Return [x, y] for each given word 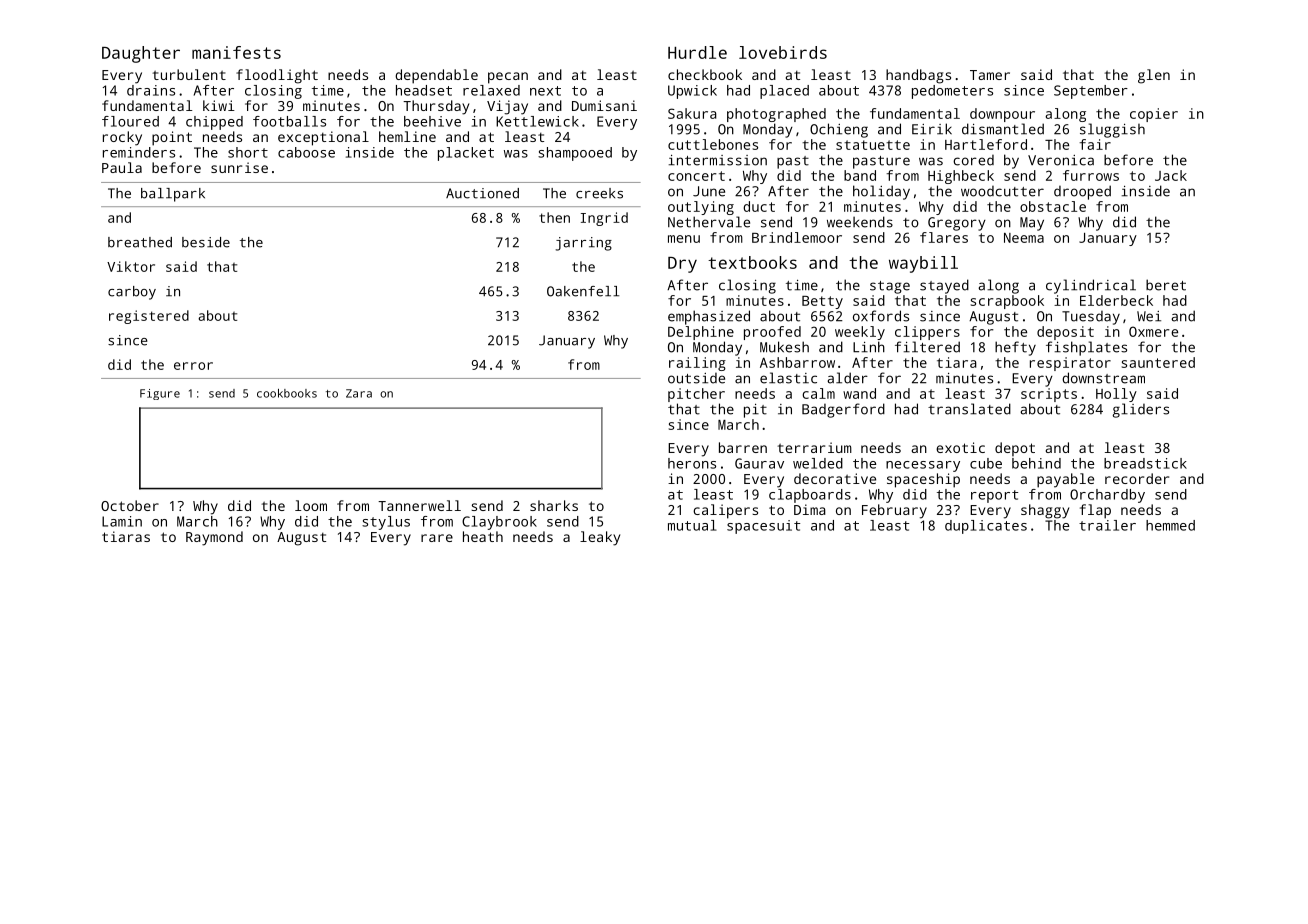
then [554, 217]
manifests [236, 52]
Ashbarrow [797, 362]
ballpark [173, 195]
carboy [132, 293]
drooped [1082, 192]
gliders [1140, 410]
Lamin [122, 521]
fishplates [1086, 348]
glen [1154, 76]
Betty [822, 302]
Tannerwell [419, 505]
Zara [359, 393]
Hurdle [697, 52]
